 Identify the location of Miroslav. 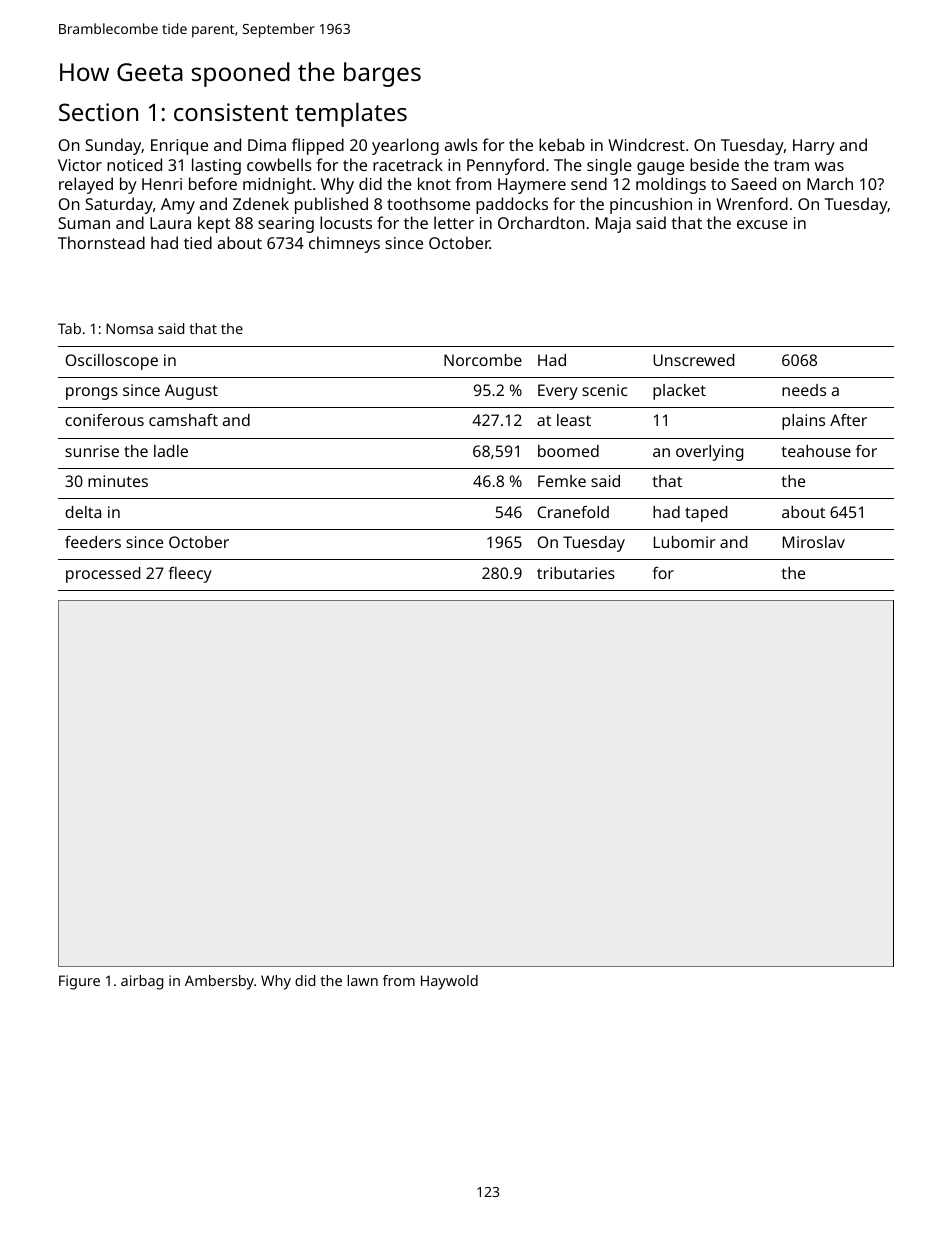
(814, 542).
